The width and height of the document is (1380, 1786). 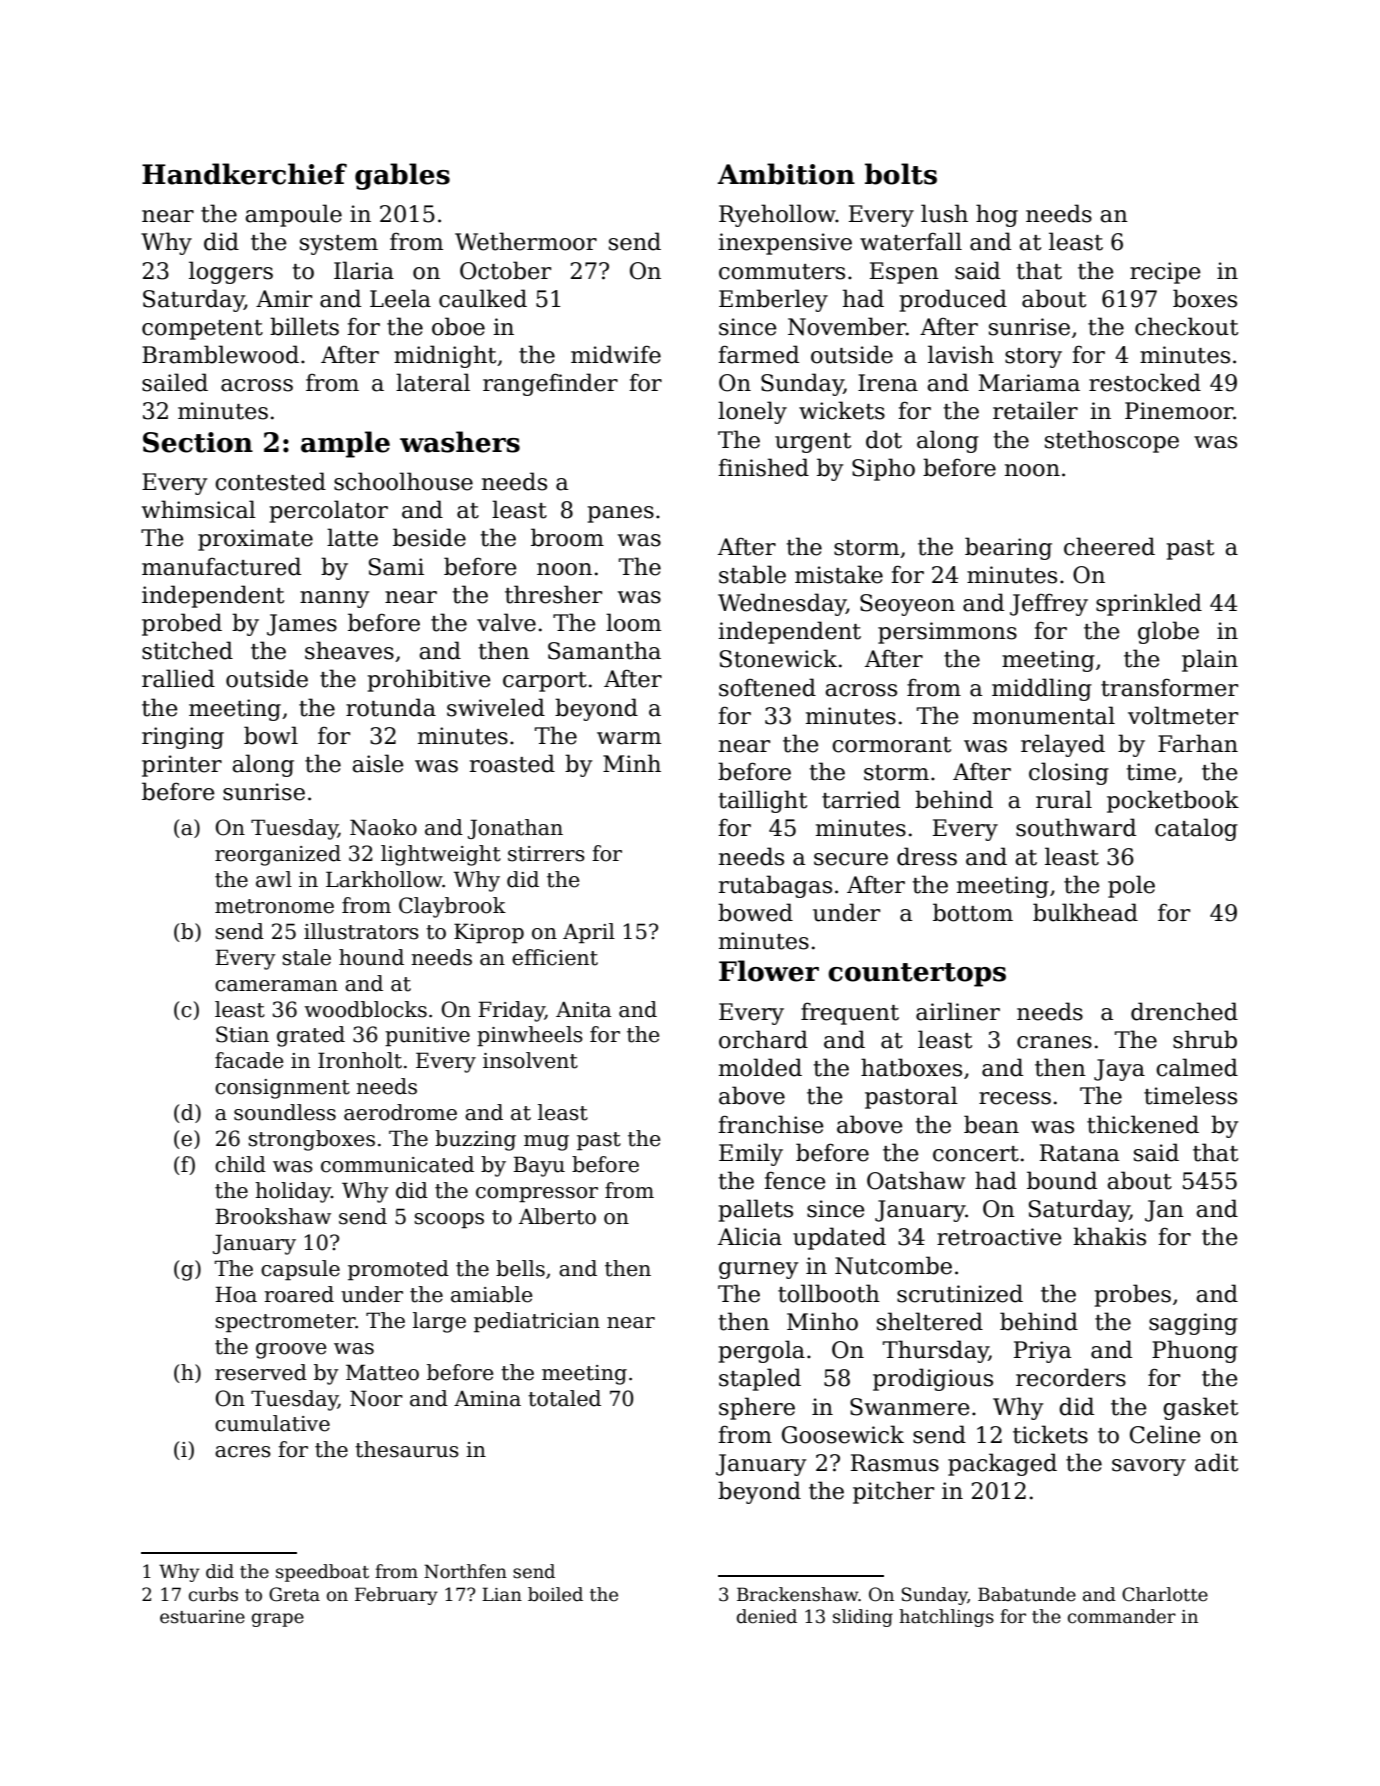 What do you see at coordinates (907, 605) in the document?
I see `Seoyeon` at bounding box center [907, 605].
